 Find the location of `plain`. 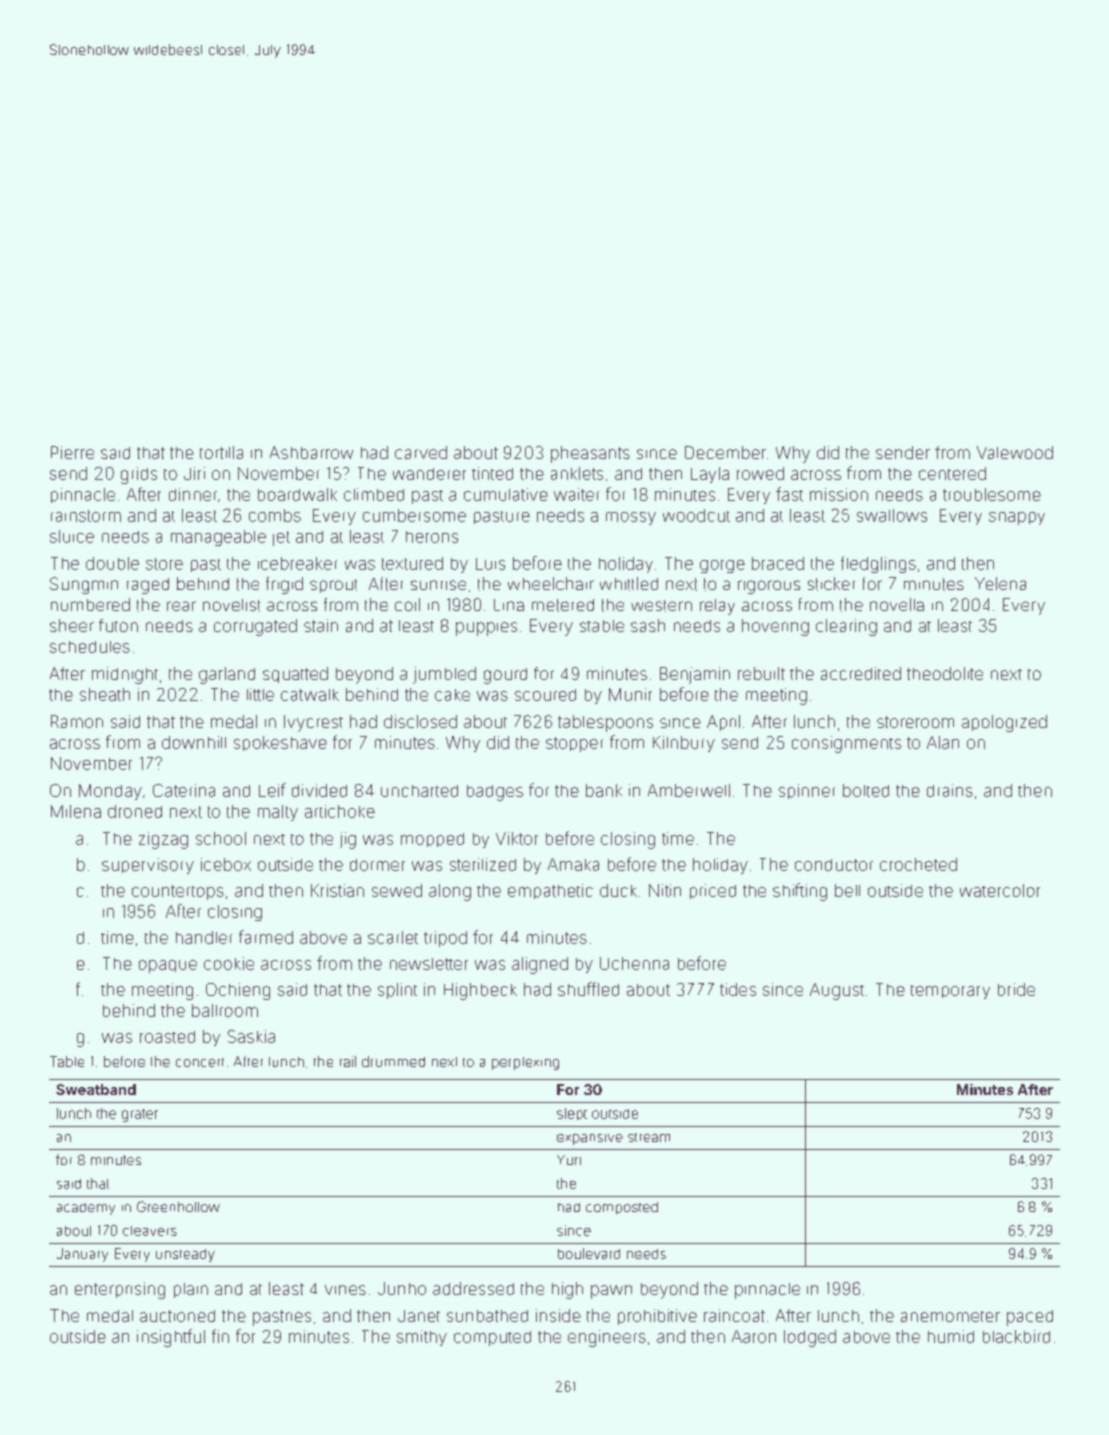

plain is located at coordinates (191, 1290).
